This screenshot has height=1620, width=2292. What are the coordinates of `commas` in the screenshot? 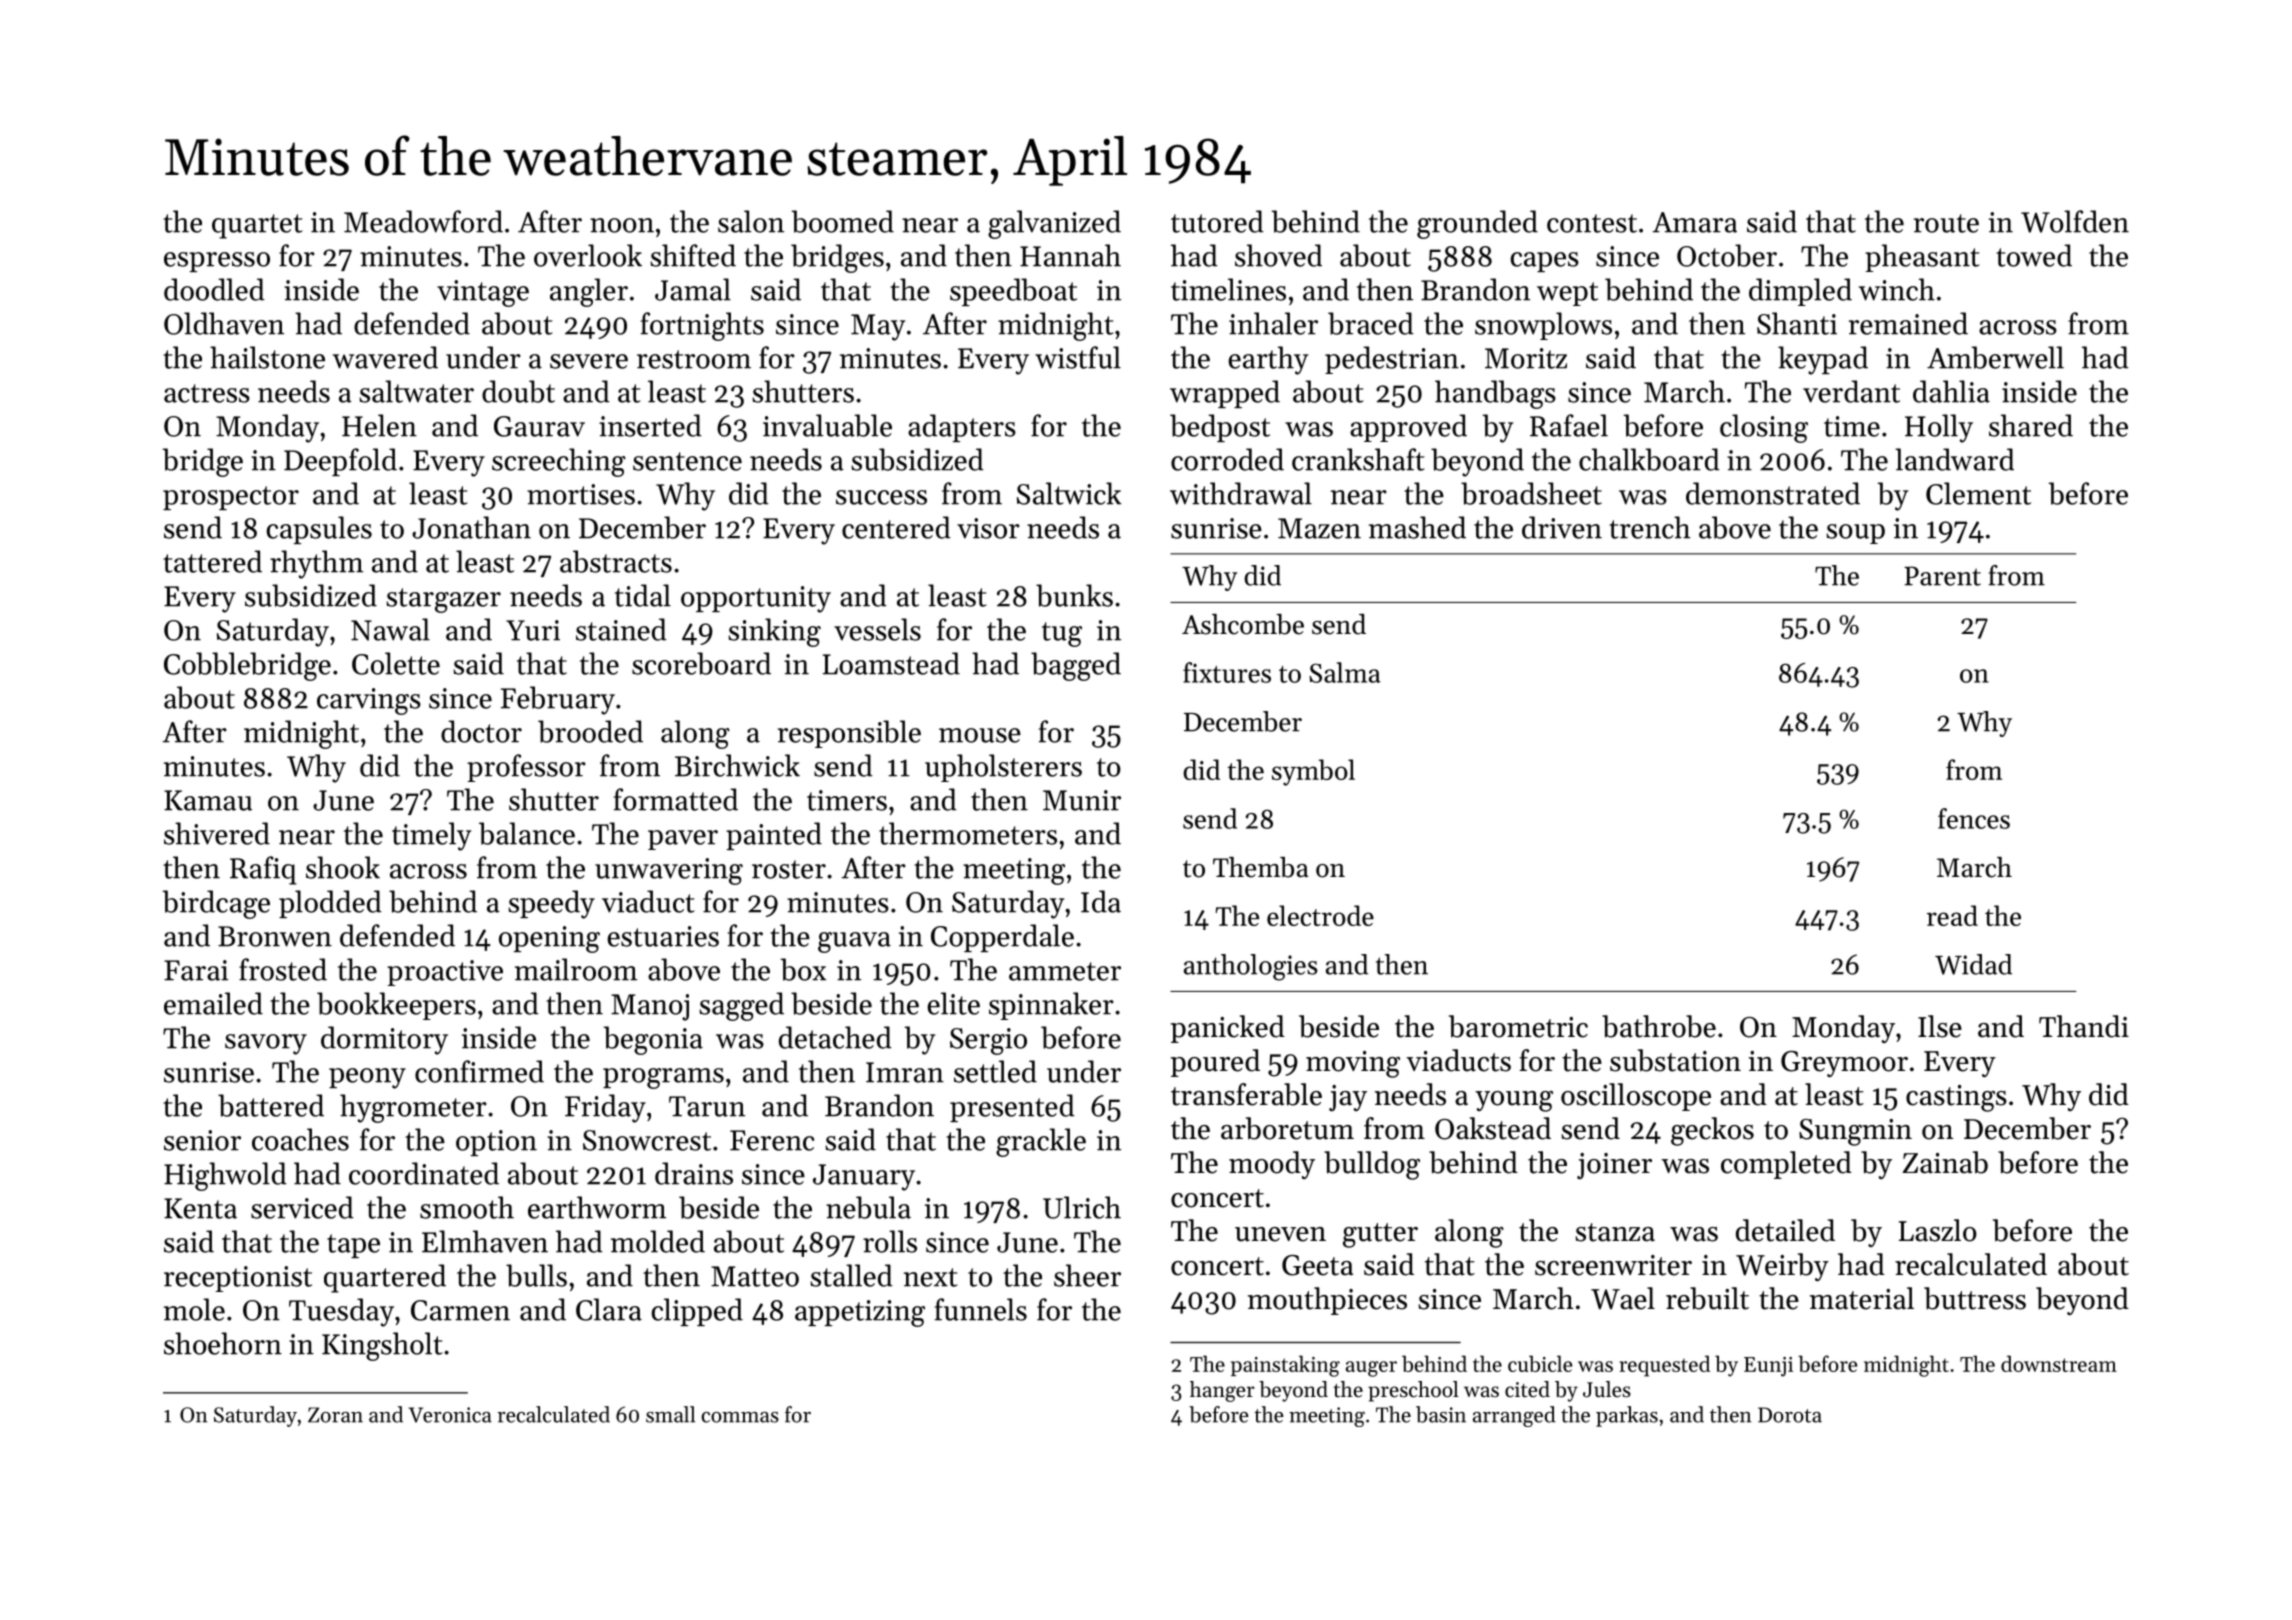 It's located at (740, 1417).
